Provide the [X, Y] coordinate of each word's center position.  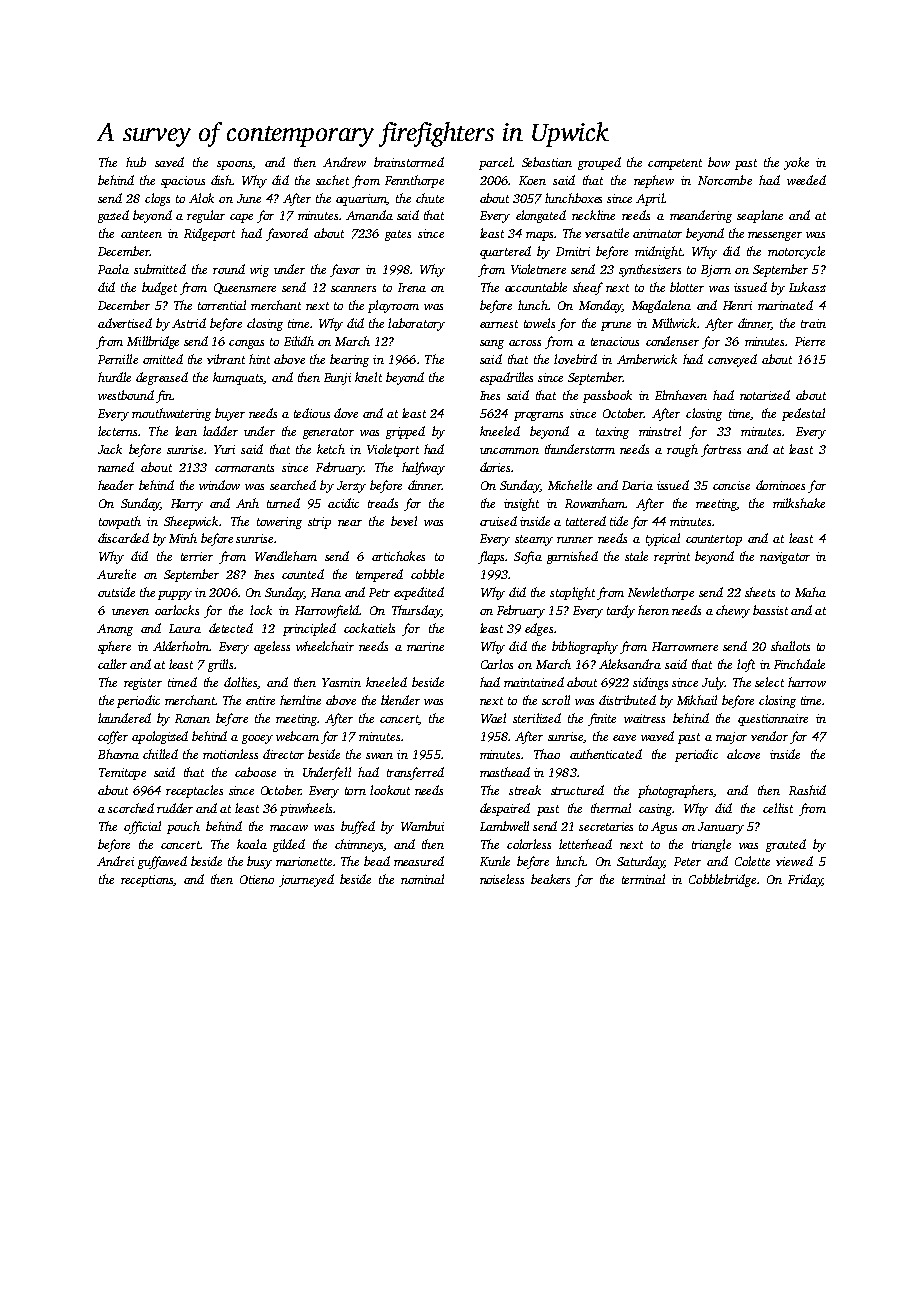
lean [186, 431]
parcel [495, 163]
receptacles [194, 791]
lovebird [575, 359]
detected [231, 628]
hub [136, 162]
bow [719, 162]
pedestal [803, 414]
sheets [760, 592]
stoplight [572, 593]
